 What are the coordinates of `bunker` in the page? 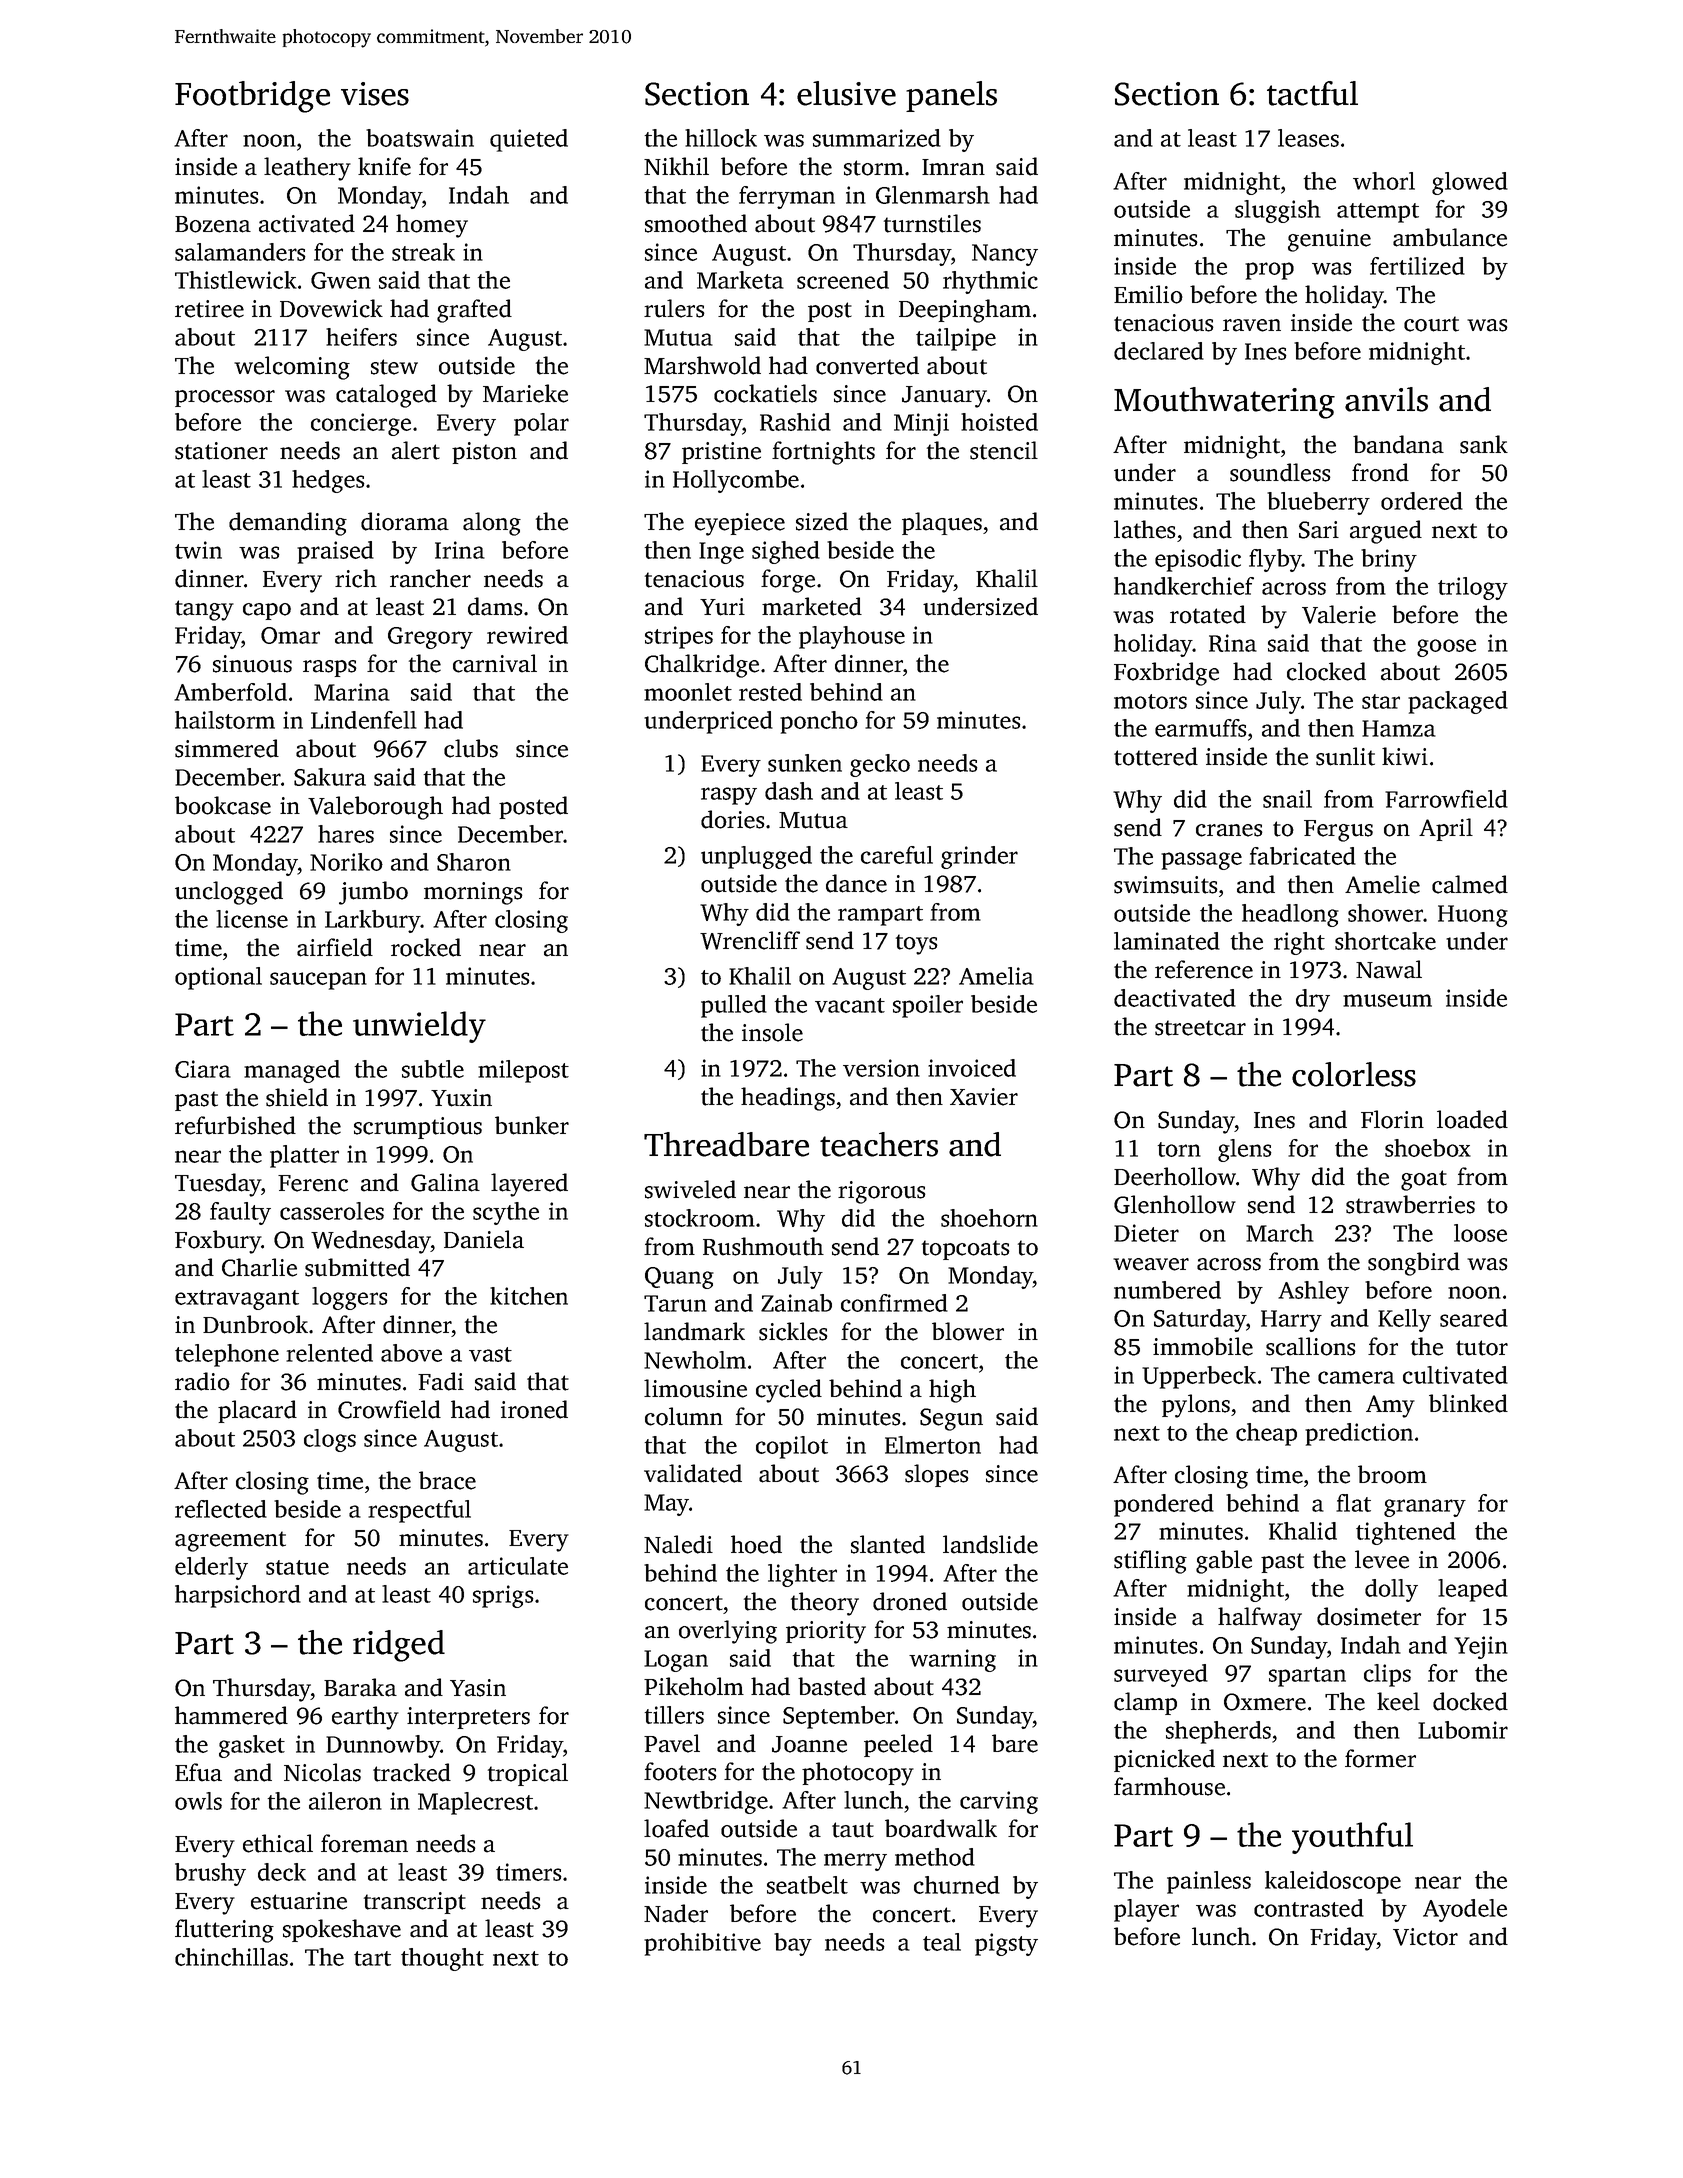 It's located at (532, 1125).
